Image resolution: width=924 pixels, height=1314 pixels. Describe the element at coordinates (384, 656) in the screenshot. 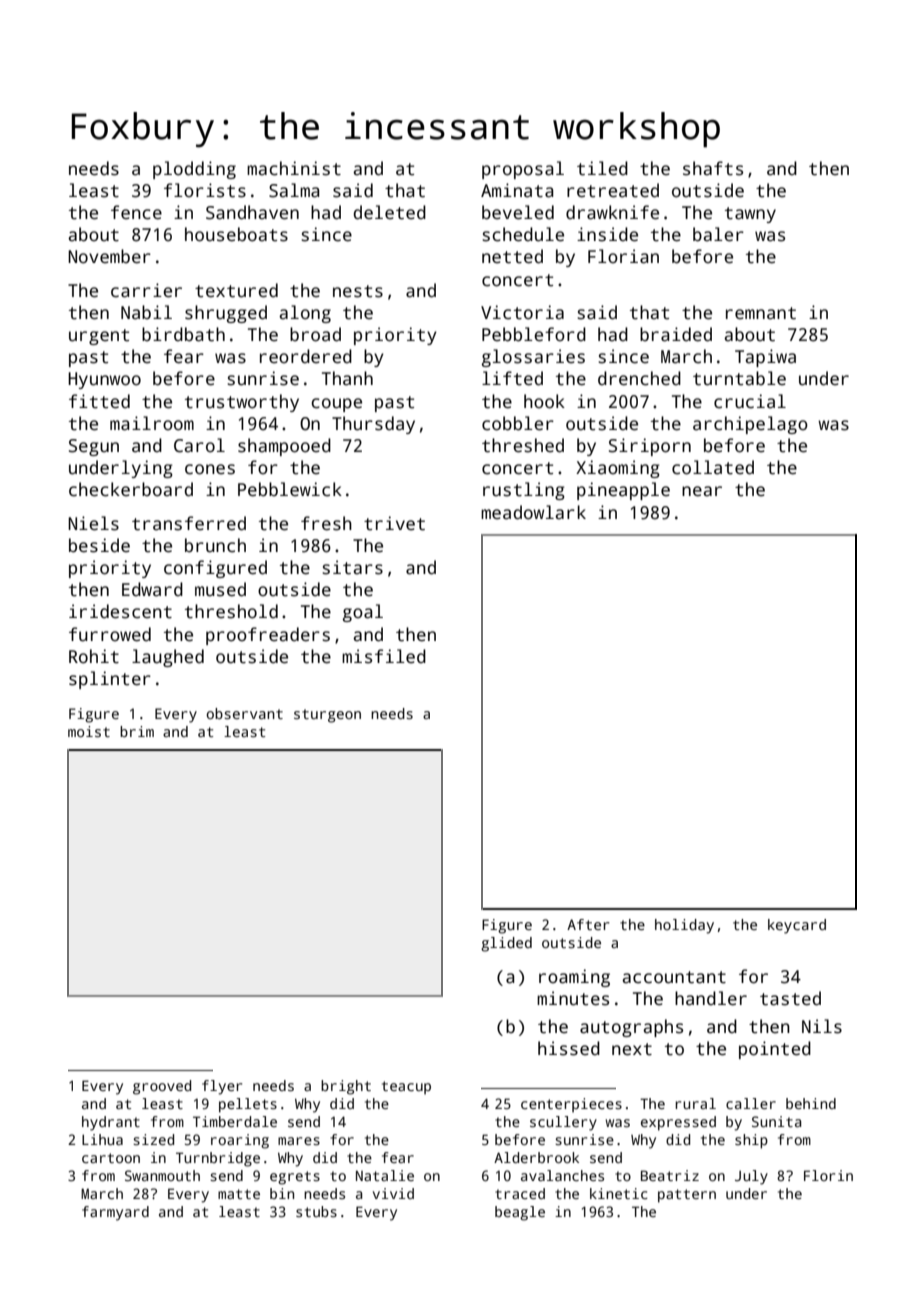

I see `misfiled` at that location.
